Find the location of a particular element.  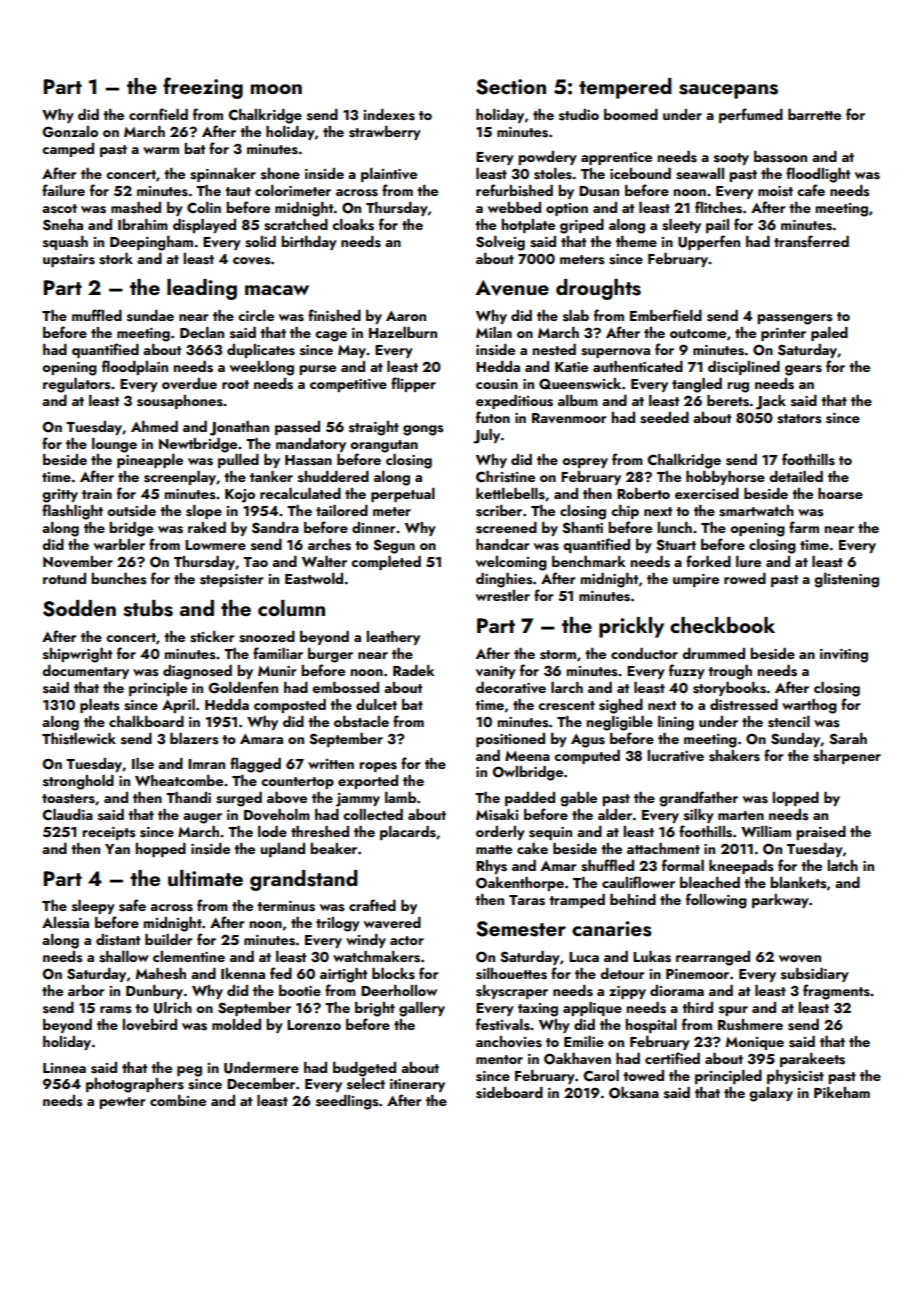

Christine is located at coordinates (505, 477).
